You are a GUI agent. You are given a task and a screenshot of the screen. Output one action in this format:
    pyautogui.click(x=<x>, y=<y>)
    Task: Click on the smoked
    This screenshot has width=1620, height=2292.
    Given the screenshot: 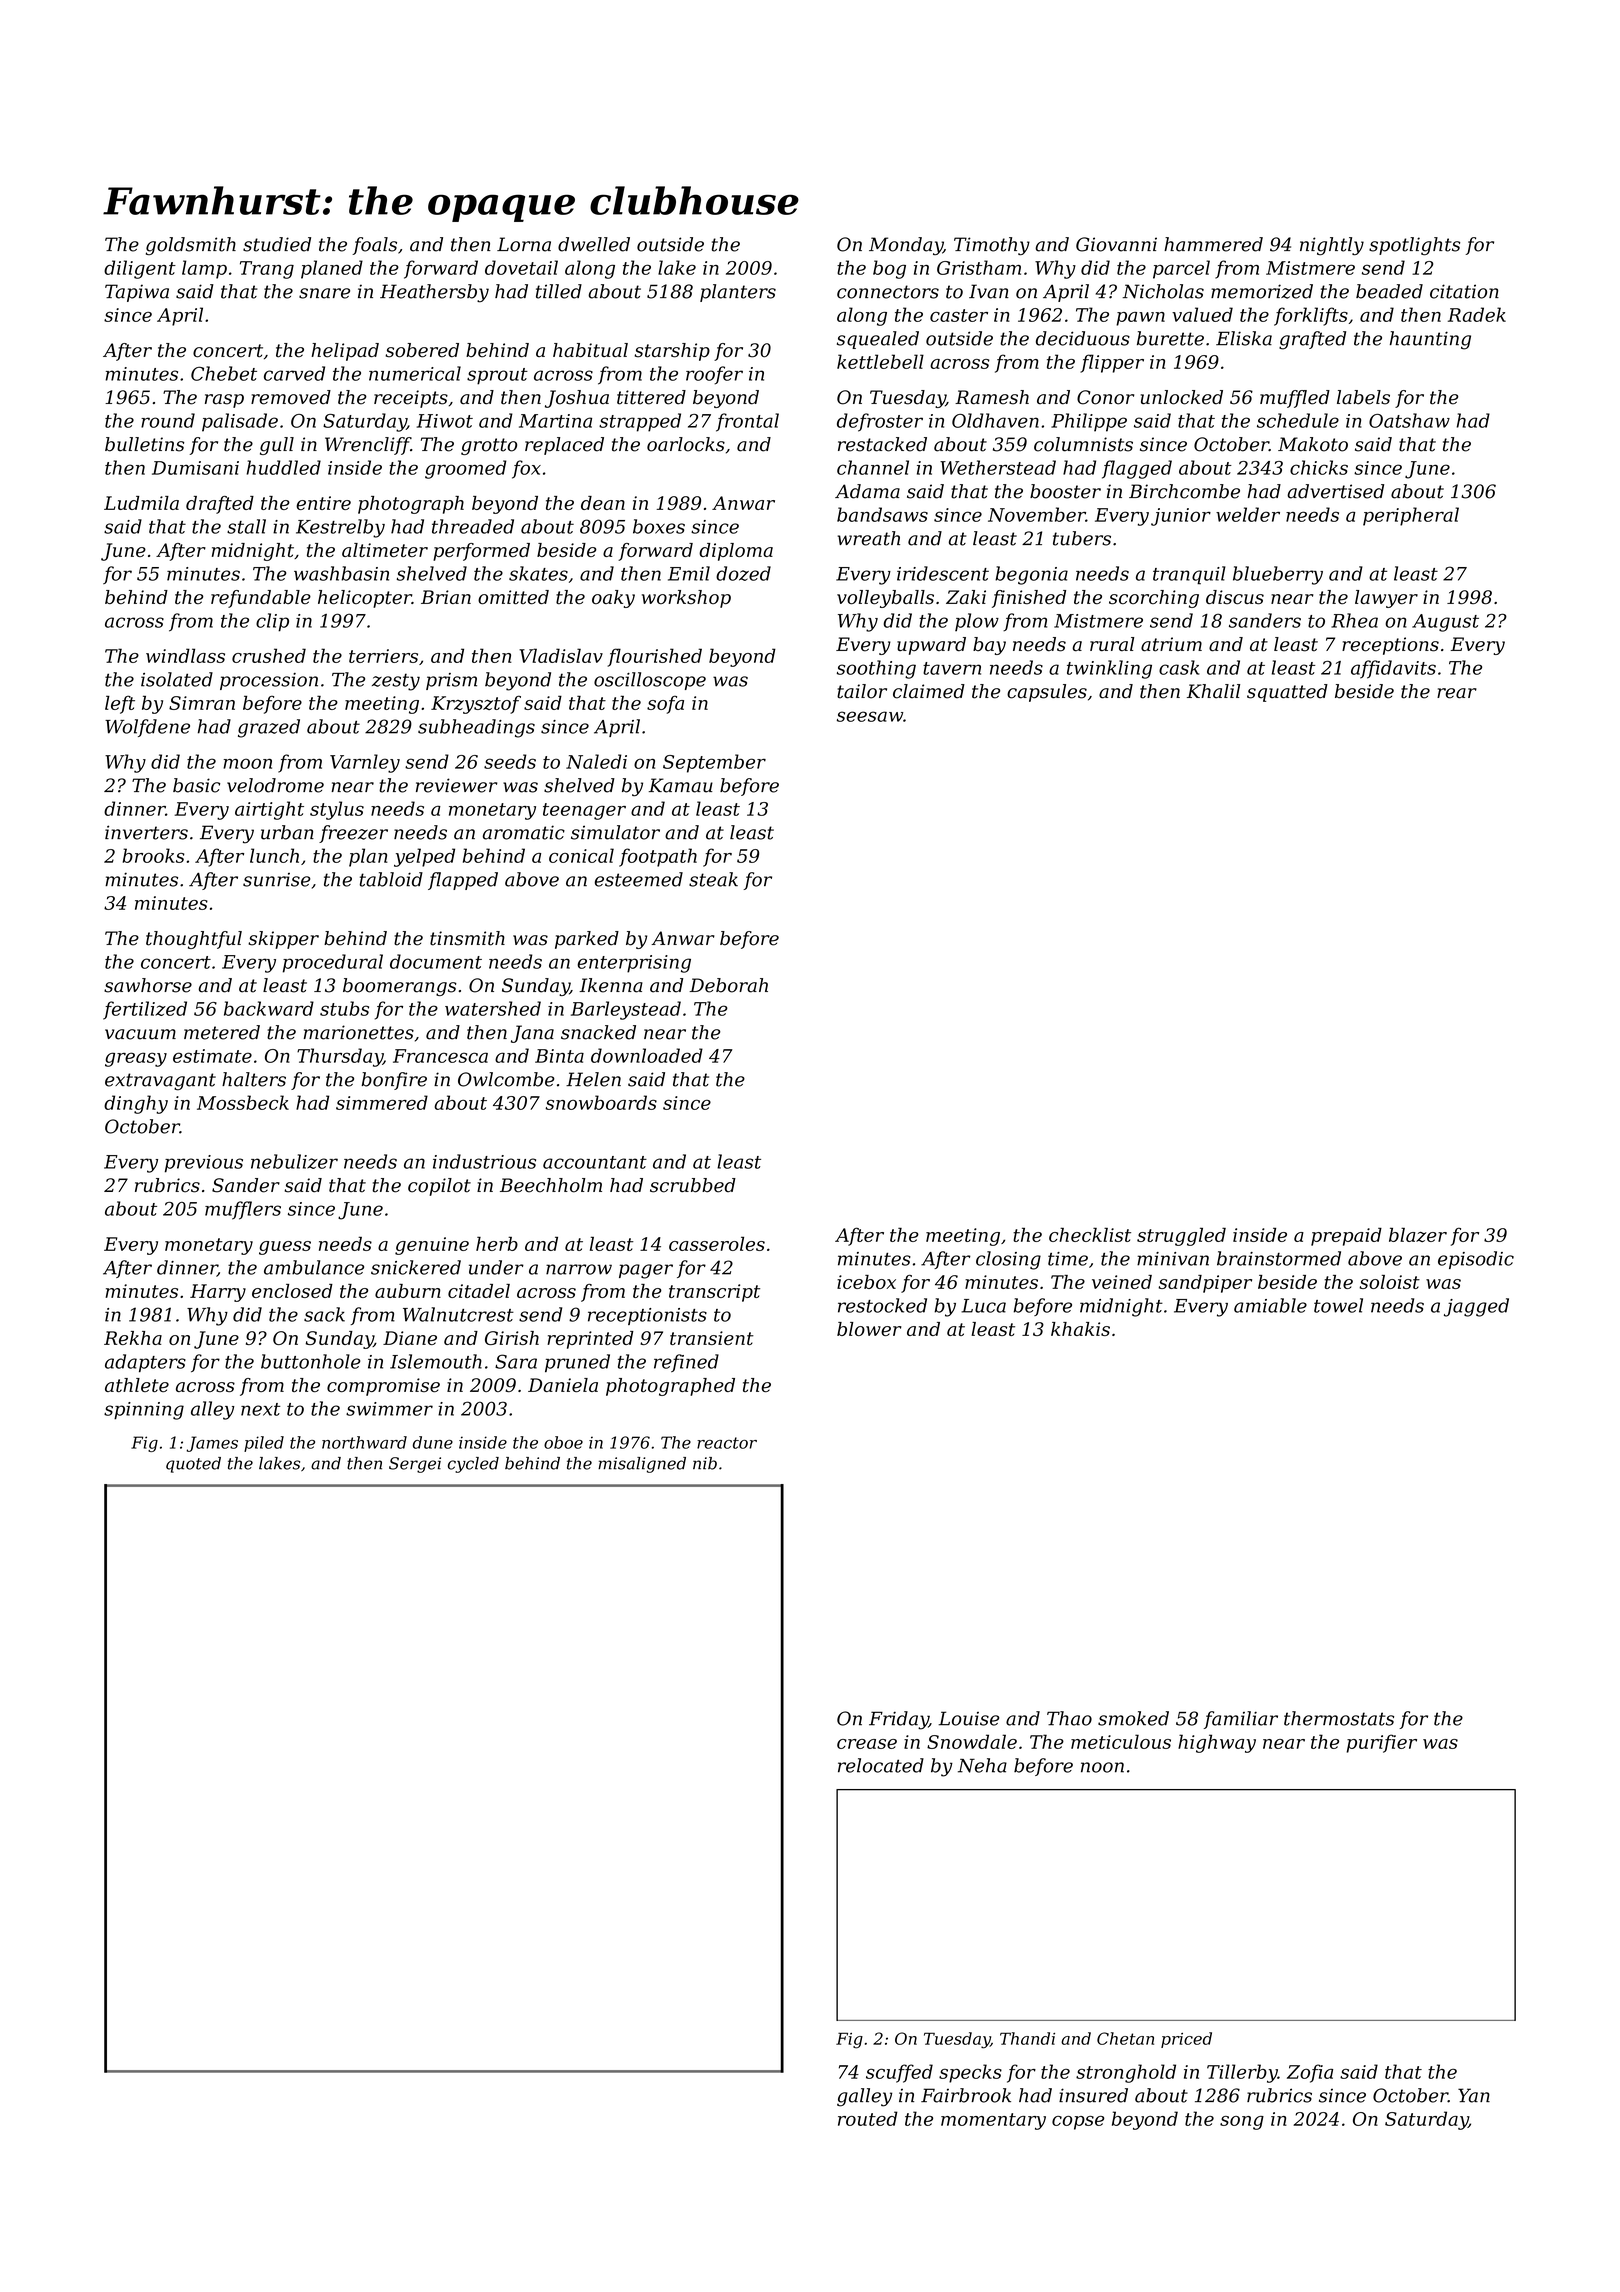 What is the action you would take?
    pyautogui.click(x=1133, y=1718)
